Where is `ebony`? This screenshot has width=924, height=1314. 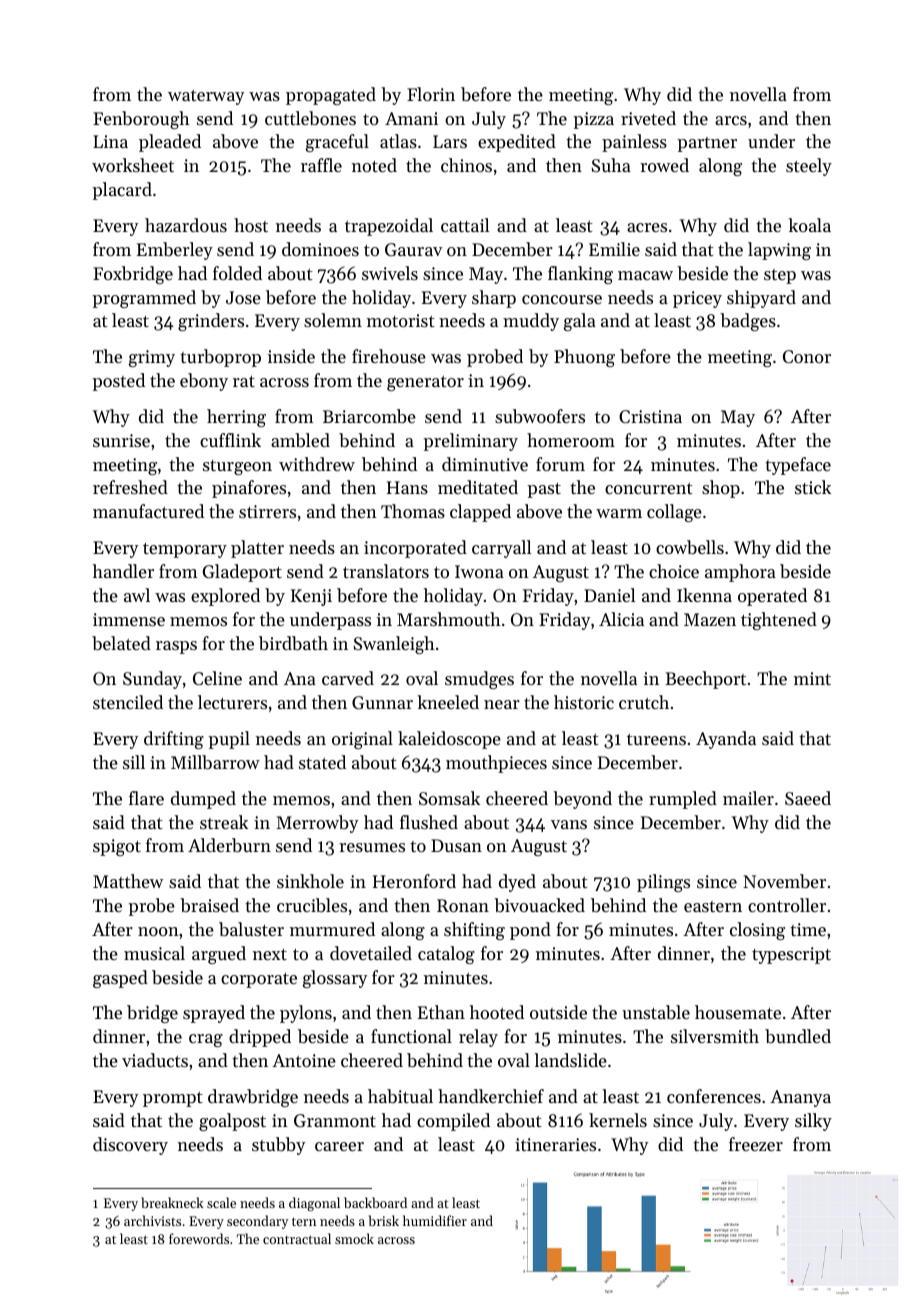
ebony is located at coordinates (204, 382).
